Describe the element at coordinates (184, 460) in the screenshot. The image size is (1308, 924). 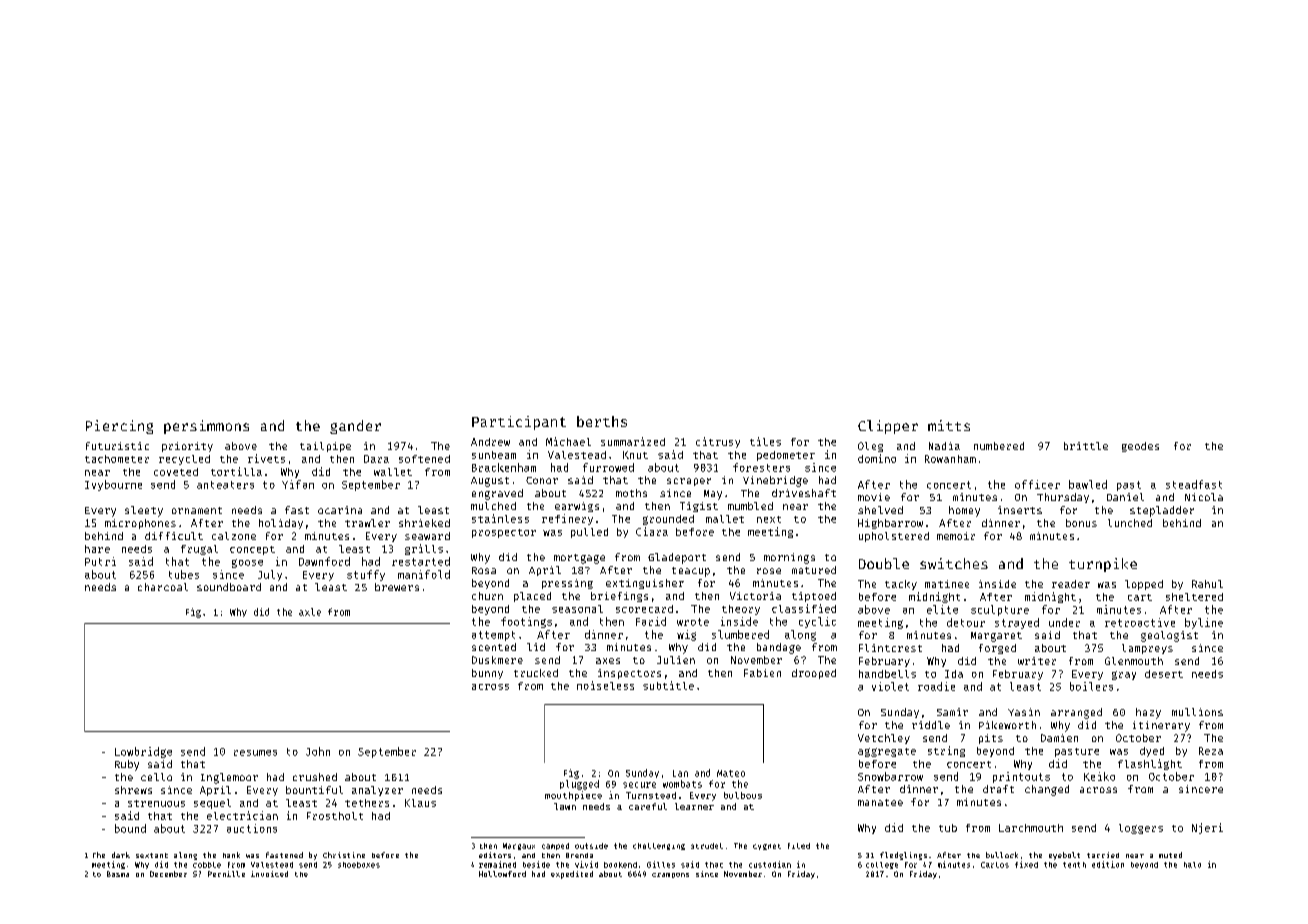
I see `recycled` at that location.
